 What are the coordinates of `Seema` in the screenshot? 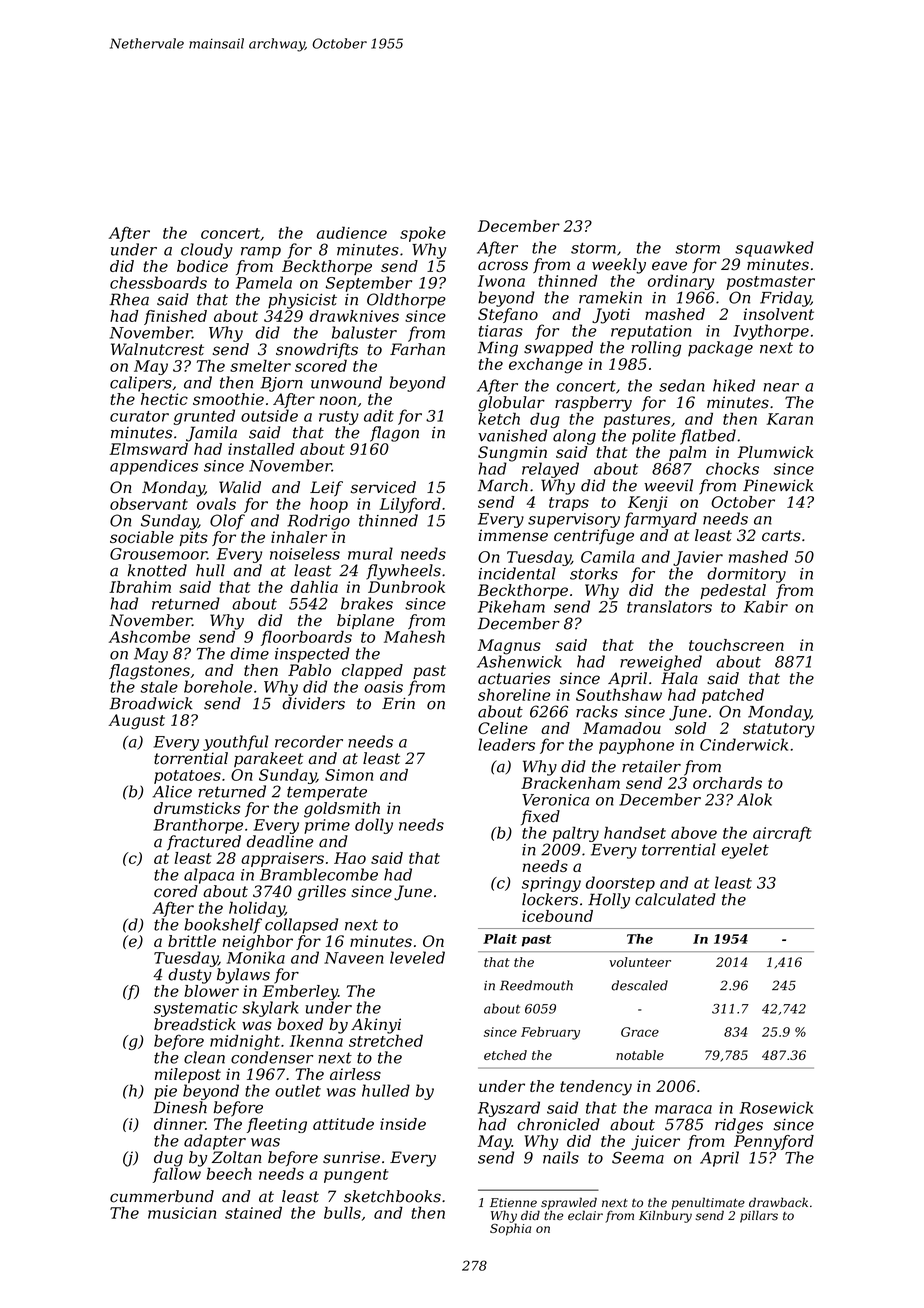 It's located at (638, 1158).
